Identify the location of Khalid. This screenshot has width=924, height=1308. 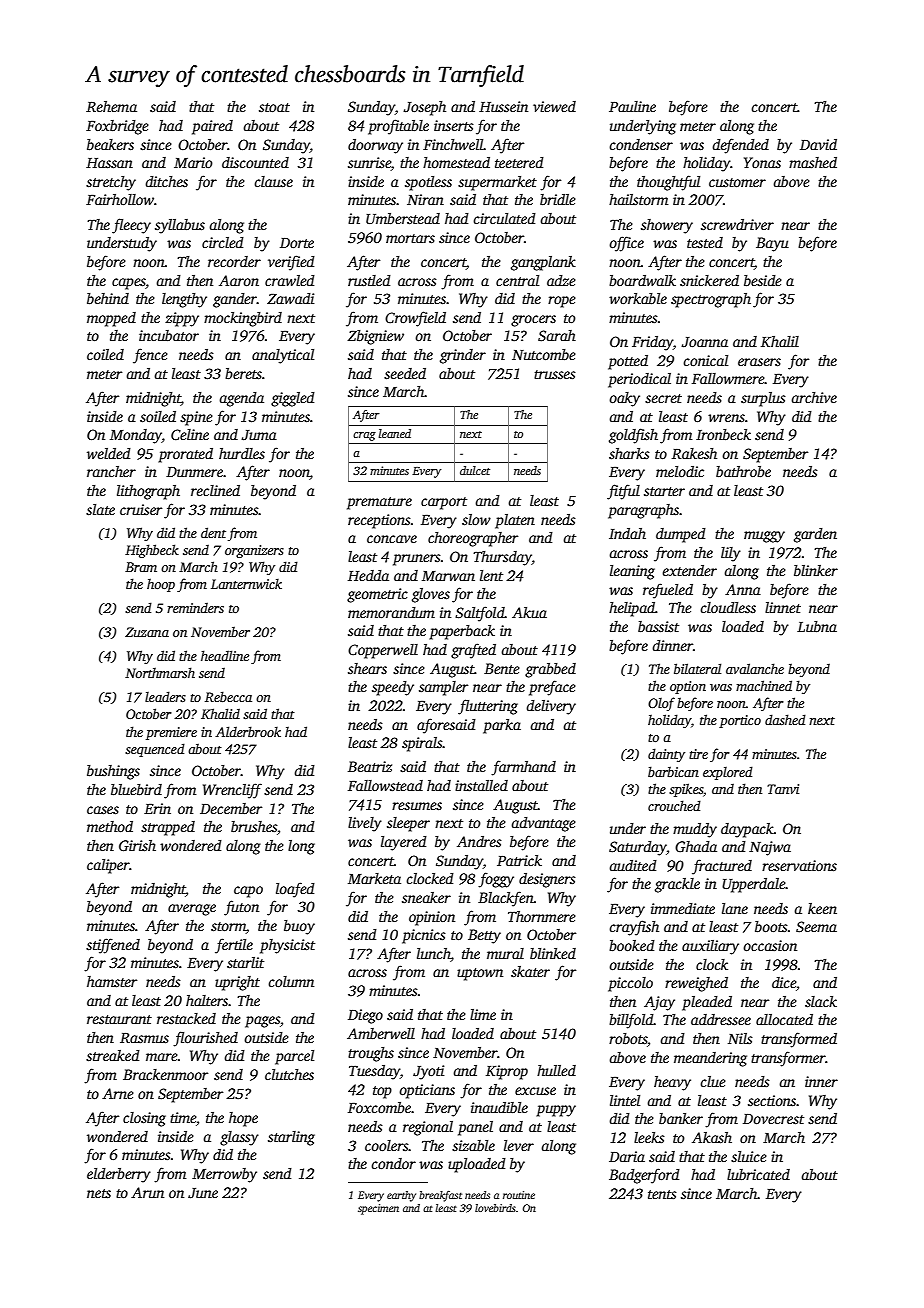
(220, 713).
